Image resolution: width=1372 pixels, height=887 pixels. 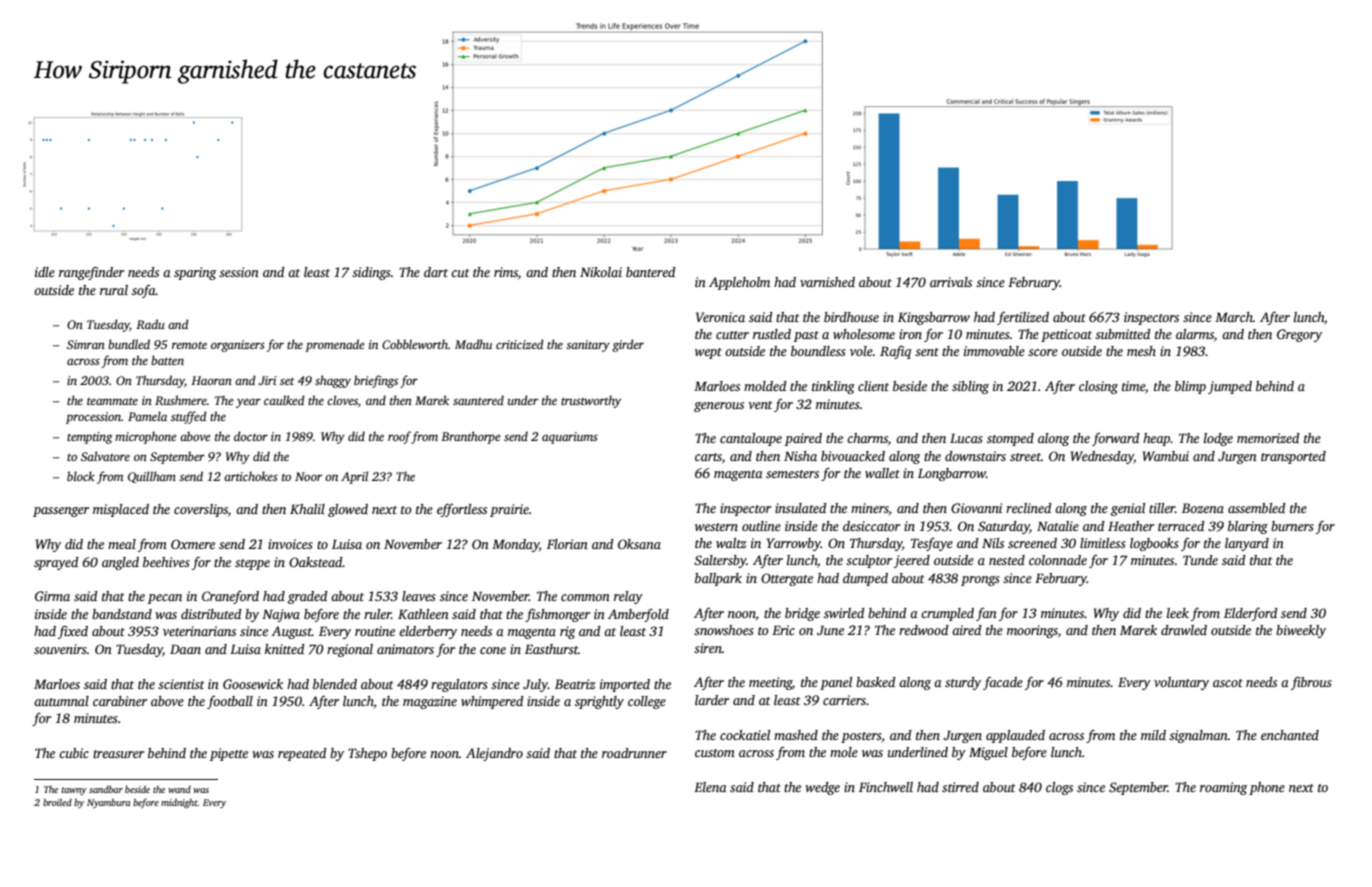 I want to click on organizers, so click(x=238, y=346).
